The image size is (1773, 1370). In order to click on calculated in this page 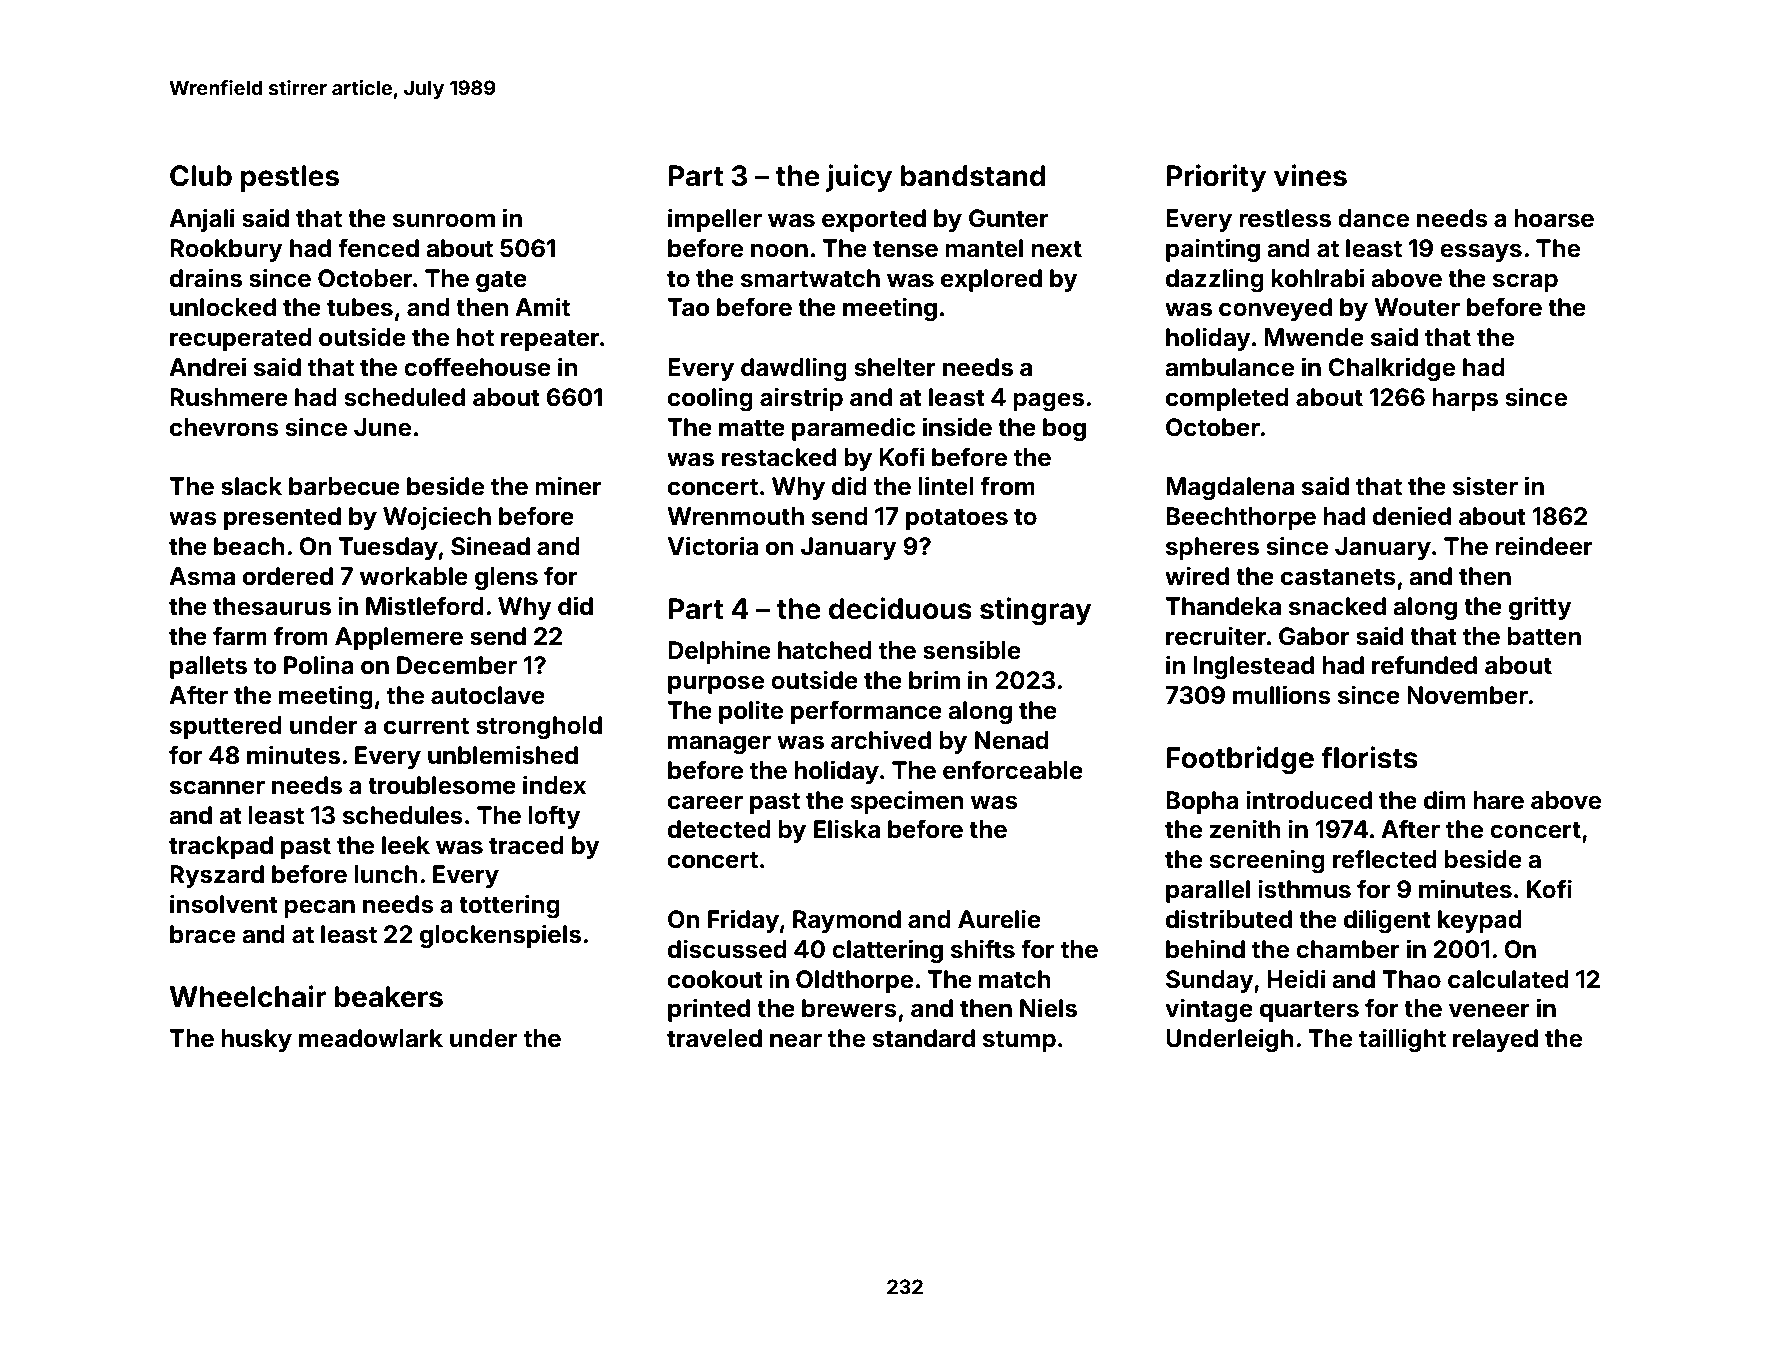, I will do `click(1508, 979)`.
